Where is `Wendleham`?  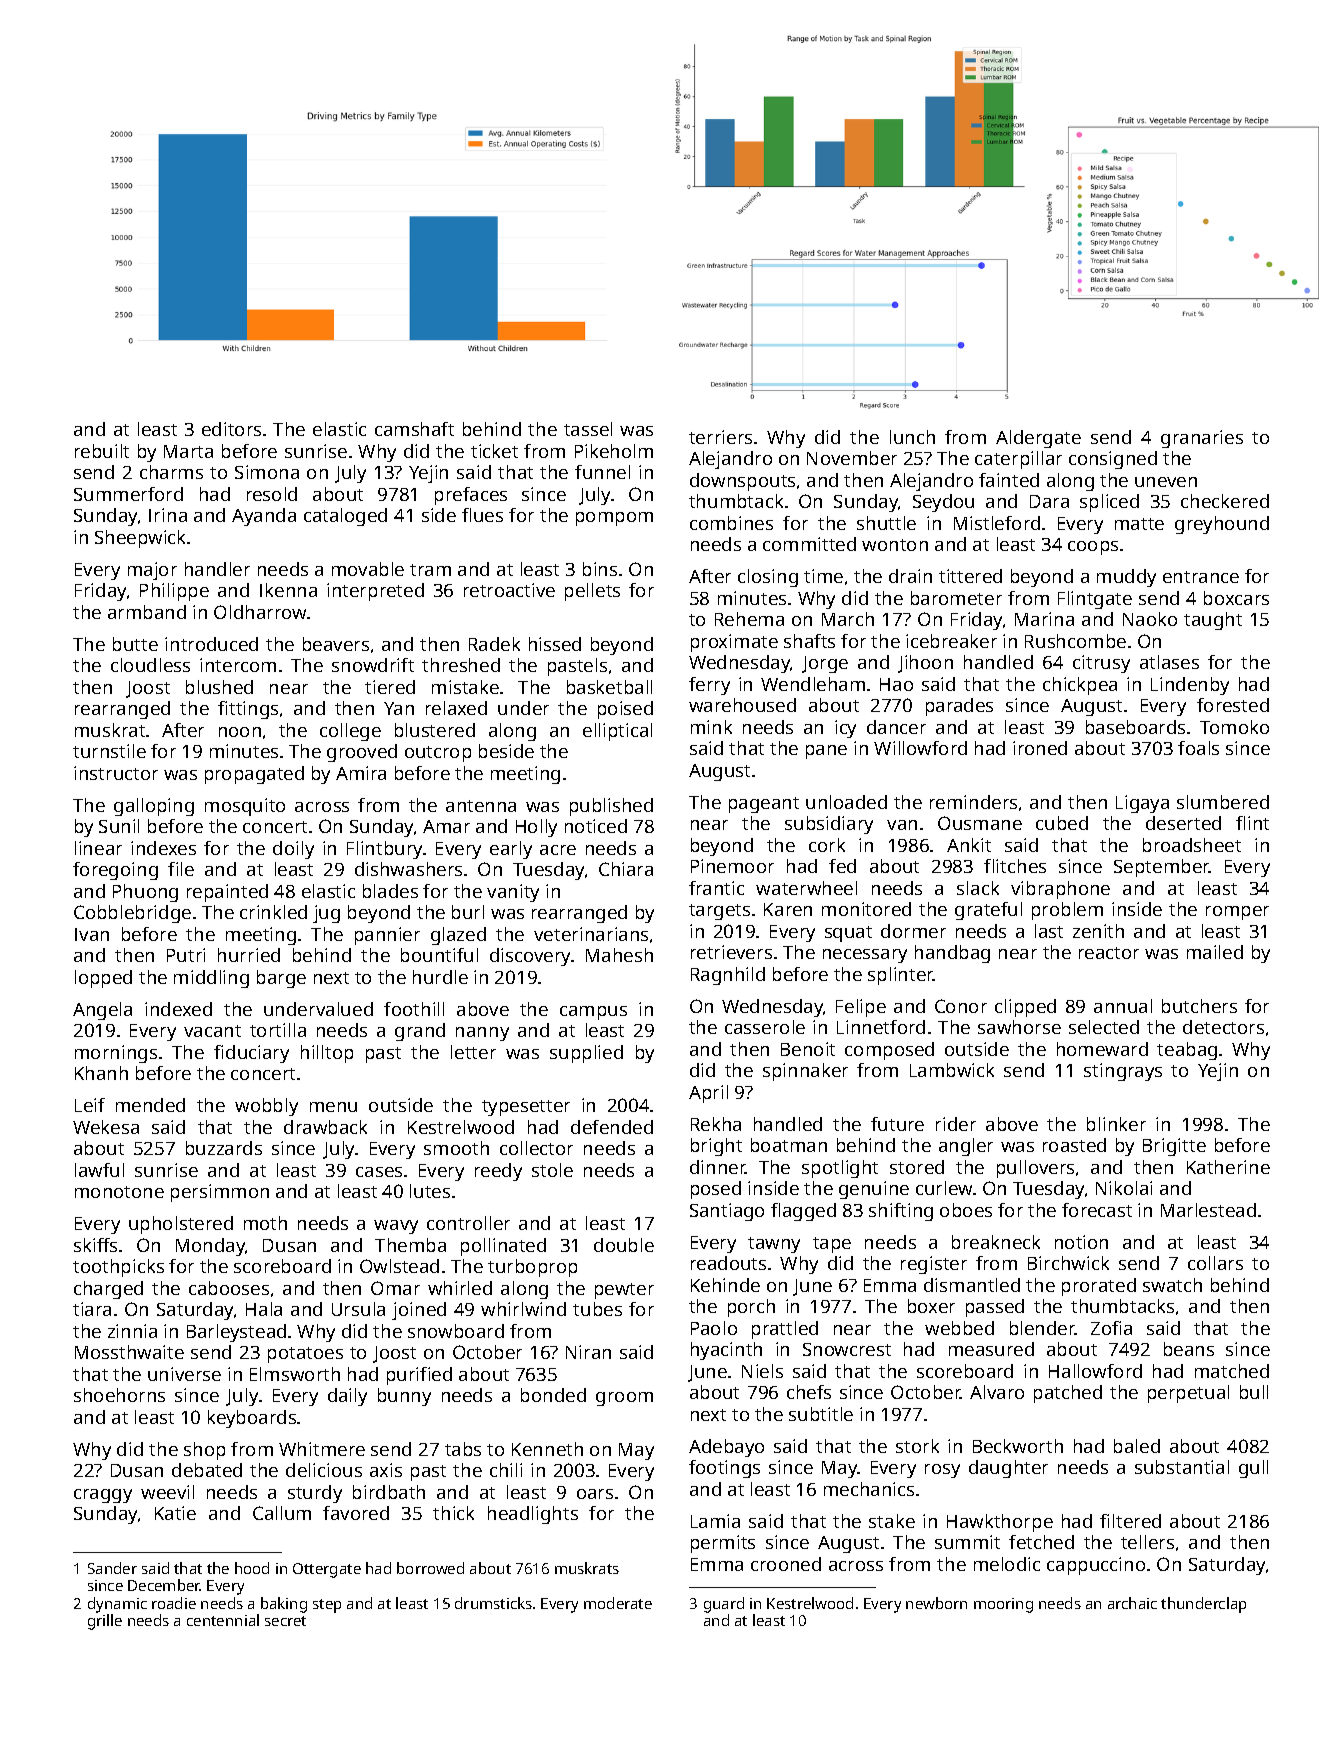 Wendleham is located at coordinates (813, 684).
